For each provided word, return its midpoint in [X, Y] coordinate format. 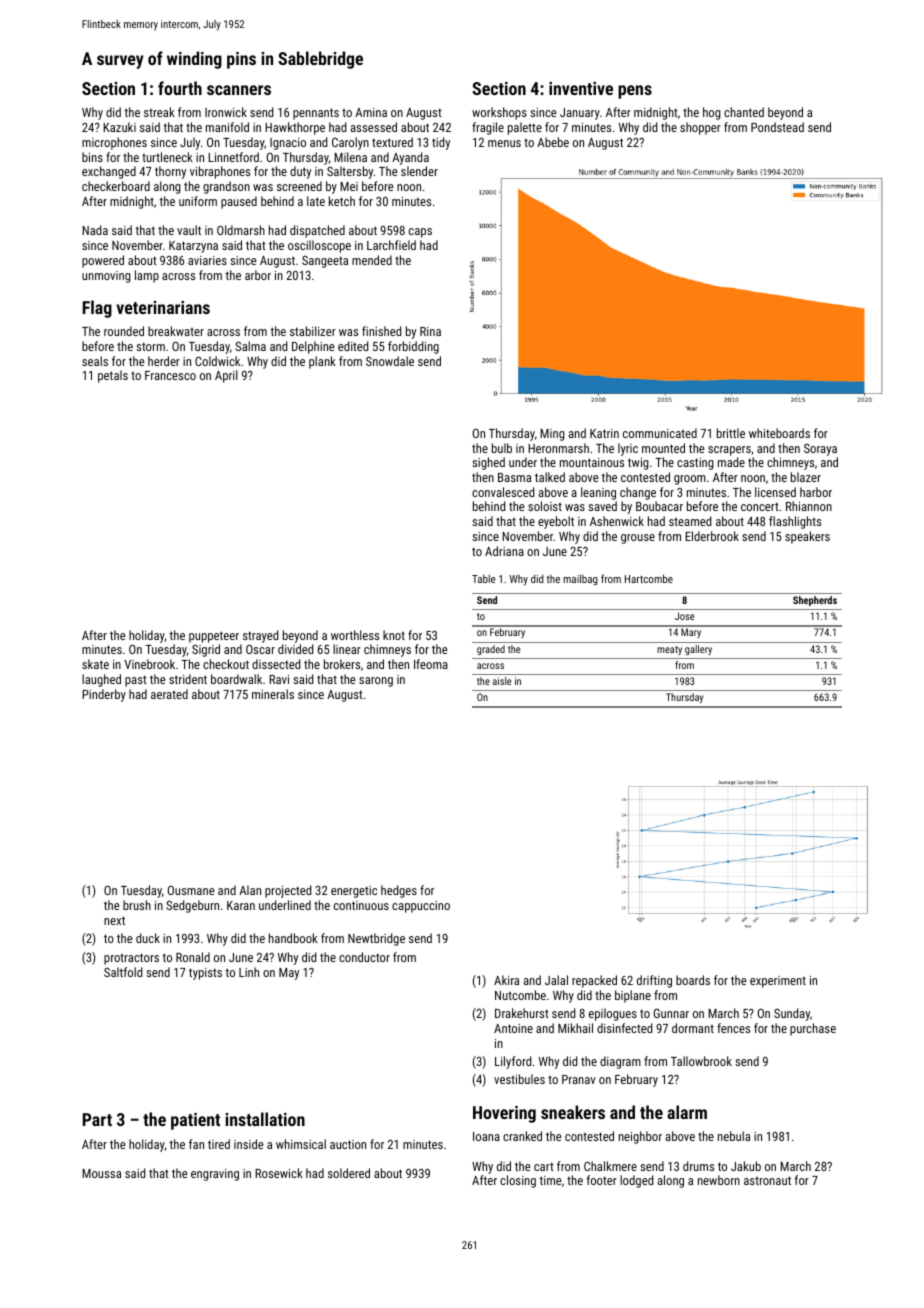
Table [484, 578]
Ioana [486, 1136]
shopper [700, 128]
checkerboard [116, 186]
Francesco [170, 375]
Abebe [553, 142]
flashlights [795, 522]
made [731, 462]
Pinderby [104, 695]
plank [322, 362]
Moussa [101, 1173]
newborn [719, 1180]
